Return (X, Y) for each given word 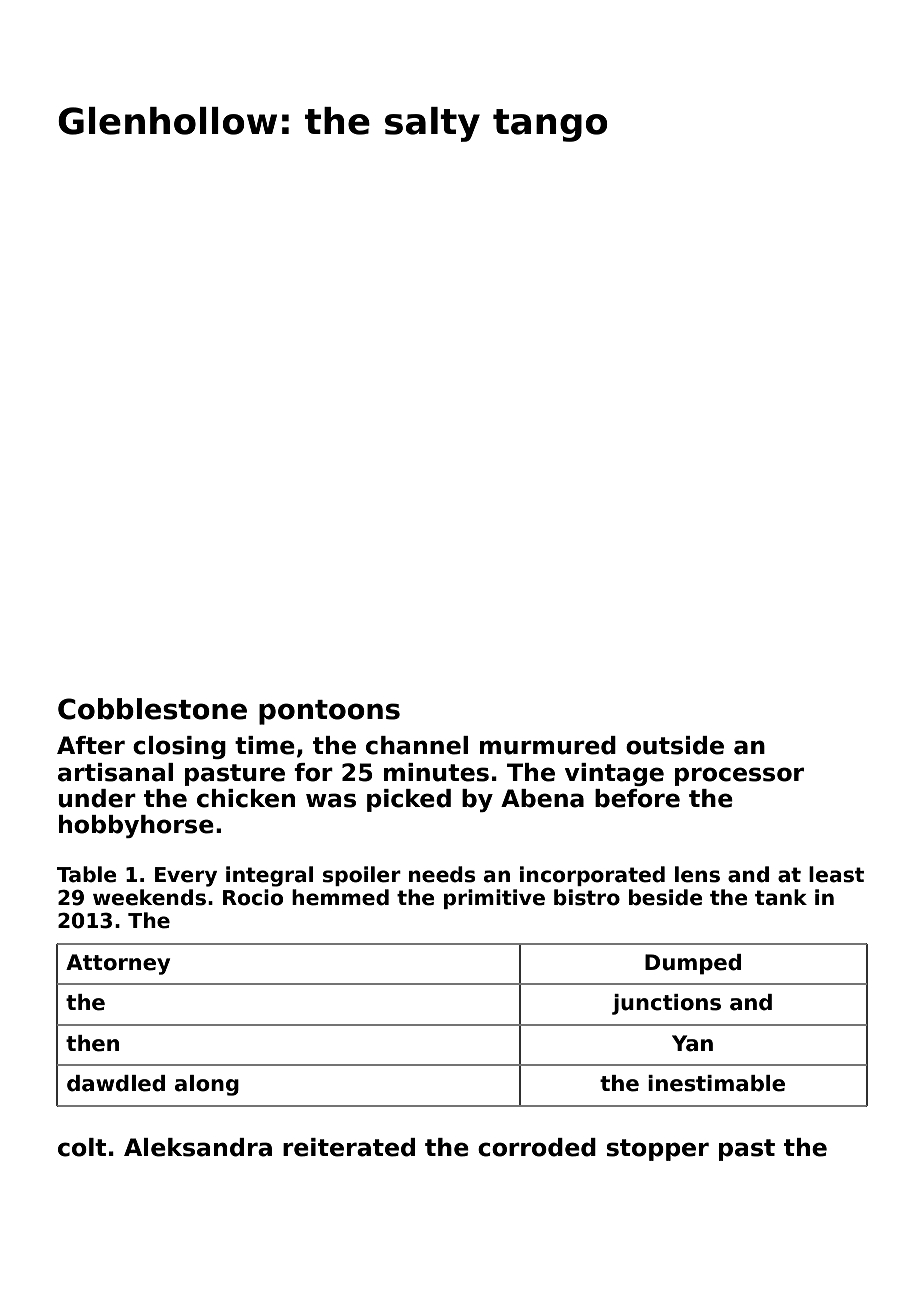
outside (675, 745)
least (836, 874)
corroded (537, 1147)
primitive (494, 899)
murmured (548, 745)
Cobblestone (152, 709)
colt (82, 1147)
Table (86, 874)
